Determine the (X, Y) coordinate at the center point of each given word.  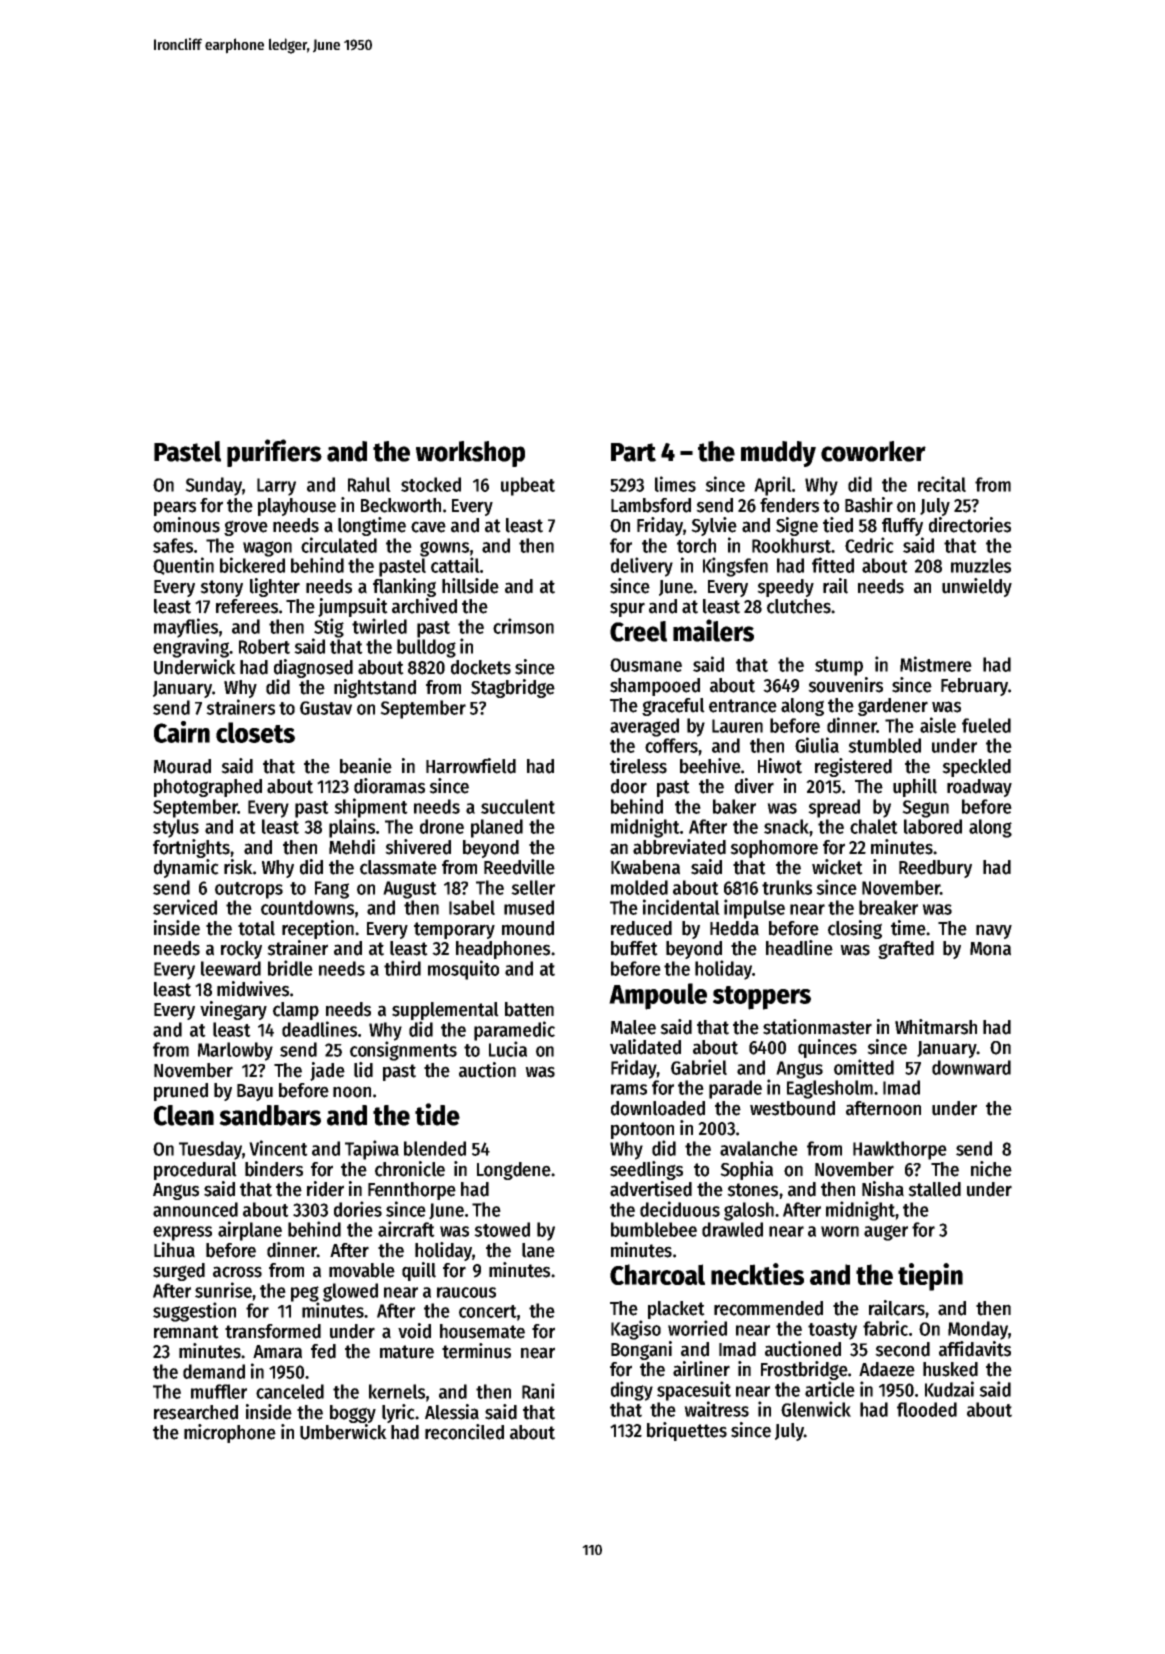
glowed (350, 1292)
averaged (644, 727)
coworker (873, 451)
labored (933, 826)
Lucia (508, 1049)
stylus (176, 828)
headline (799, 948)
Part (633, 452)
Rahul (369, 484)
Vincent (278, 1148)
